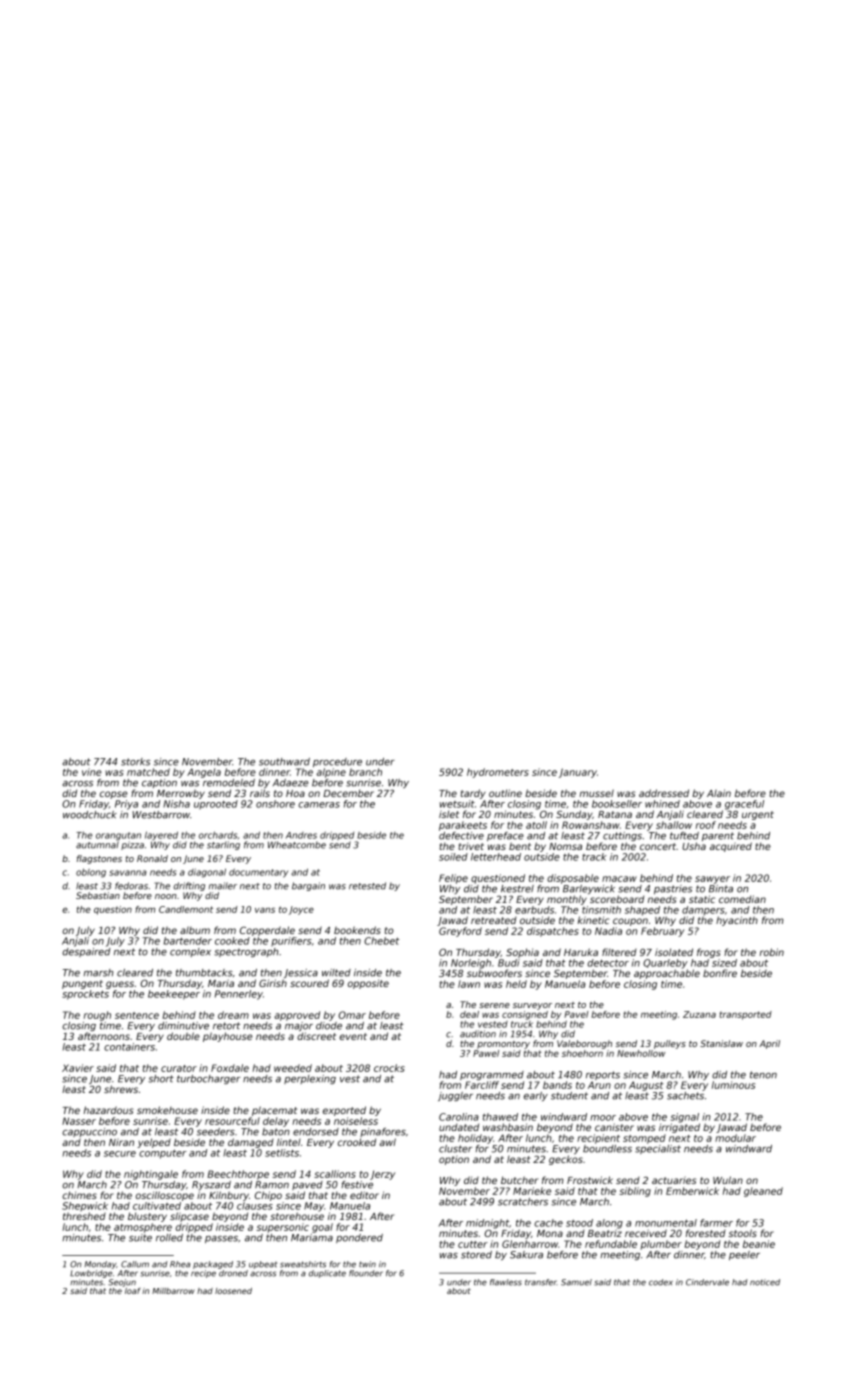 The image size is (849, 1400). What do you see at coordinates (728, 1180) in the screenshot?
I see `Wulan` at bounding box center [728, 1180].
